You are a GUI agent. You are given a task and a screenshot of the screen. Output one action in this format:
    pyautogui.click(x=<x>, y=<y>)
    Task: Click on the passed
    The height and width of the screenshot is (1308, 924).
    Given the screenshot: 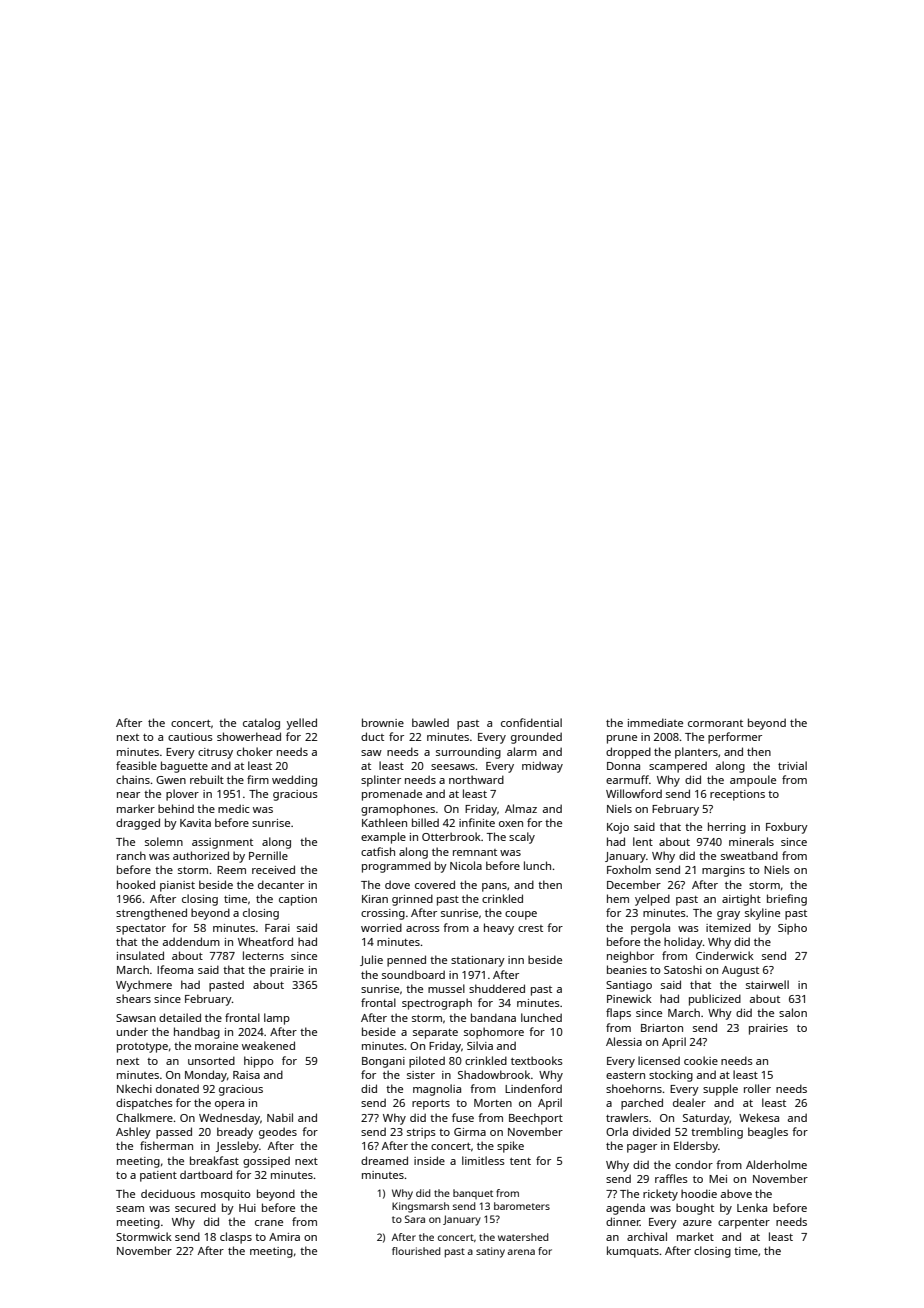 What is the action you would take?
    pyautogui.click(x=174, y=1133)
